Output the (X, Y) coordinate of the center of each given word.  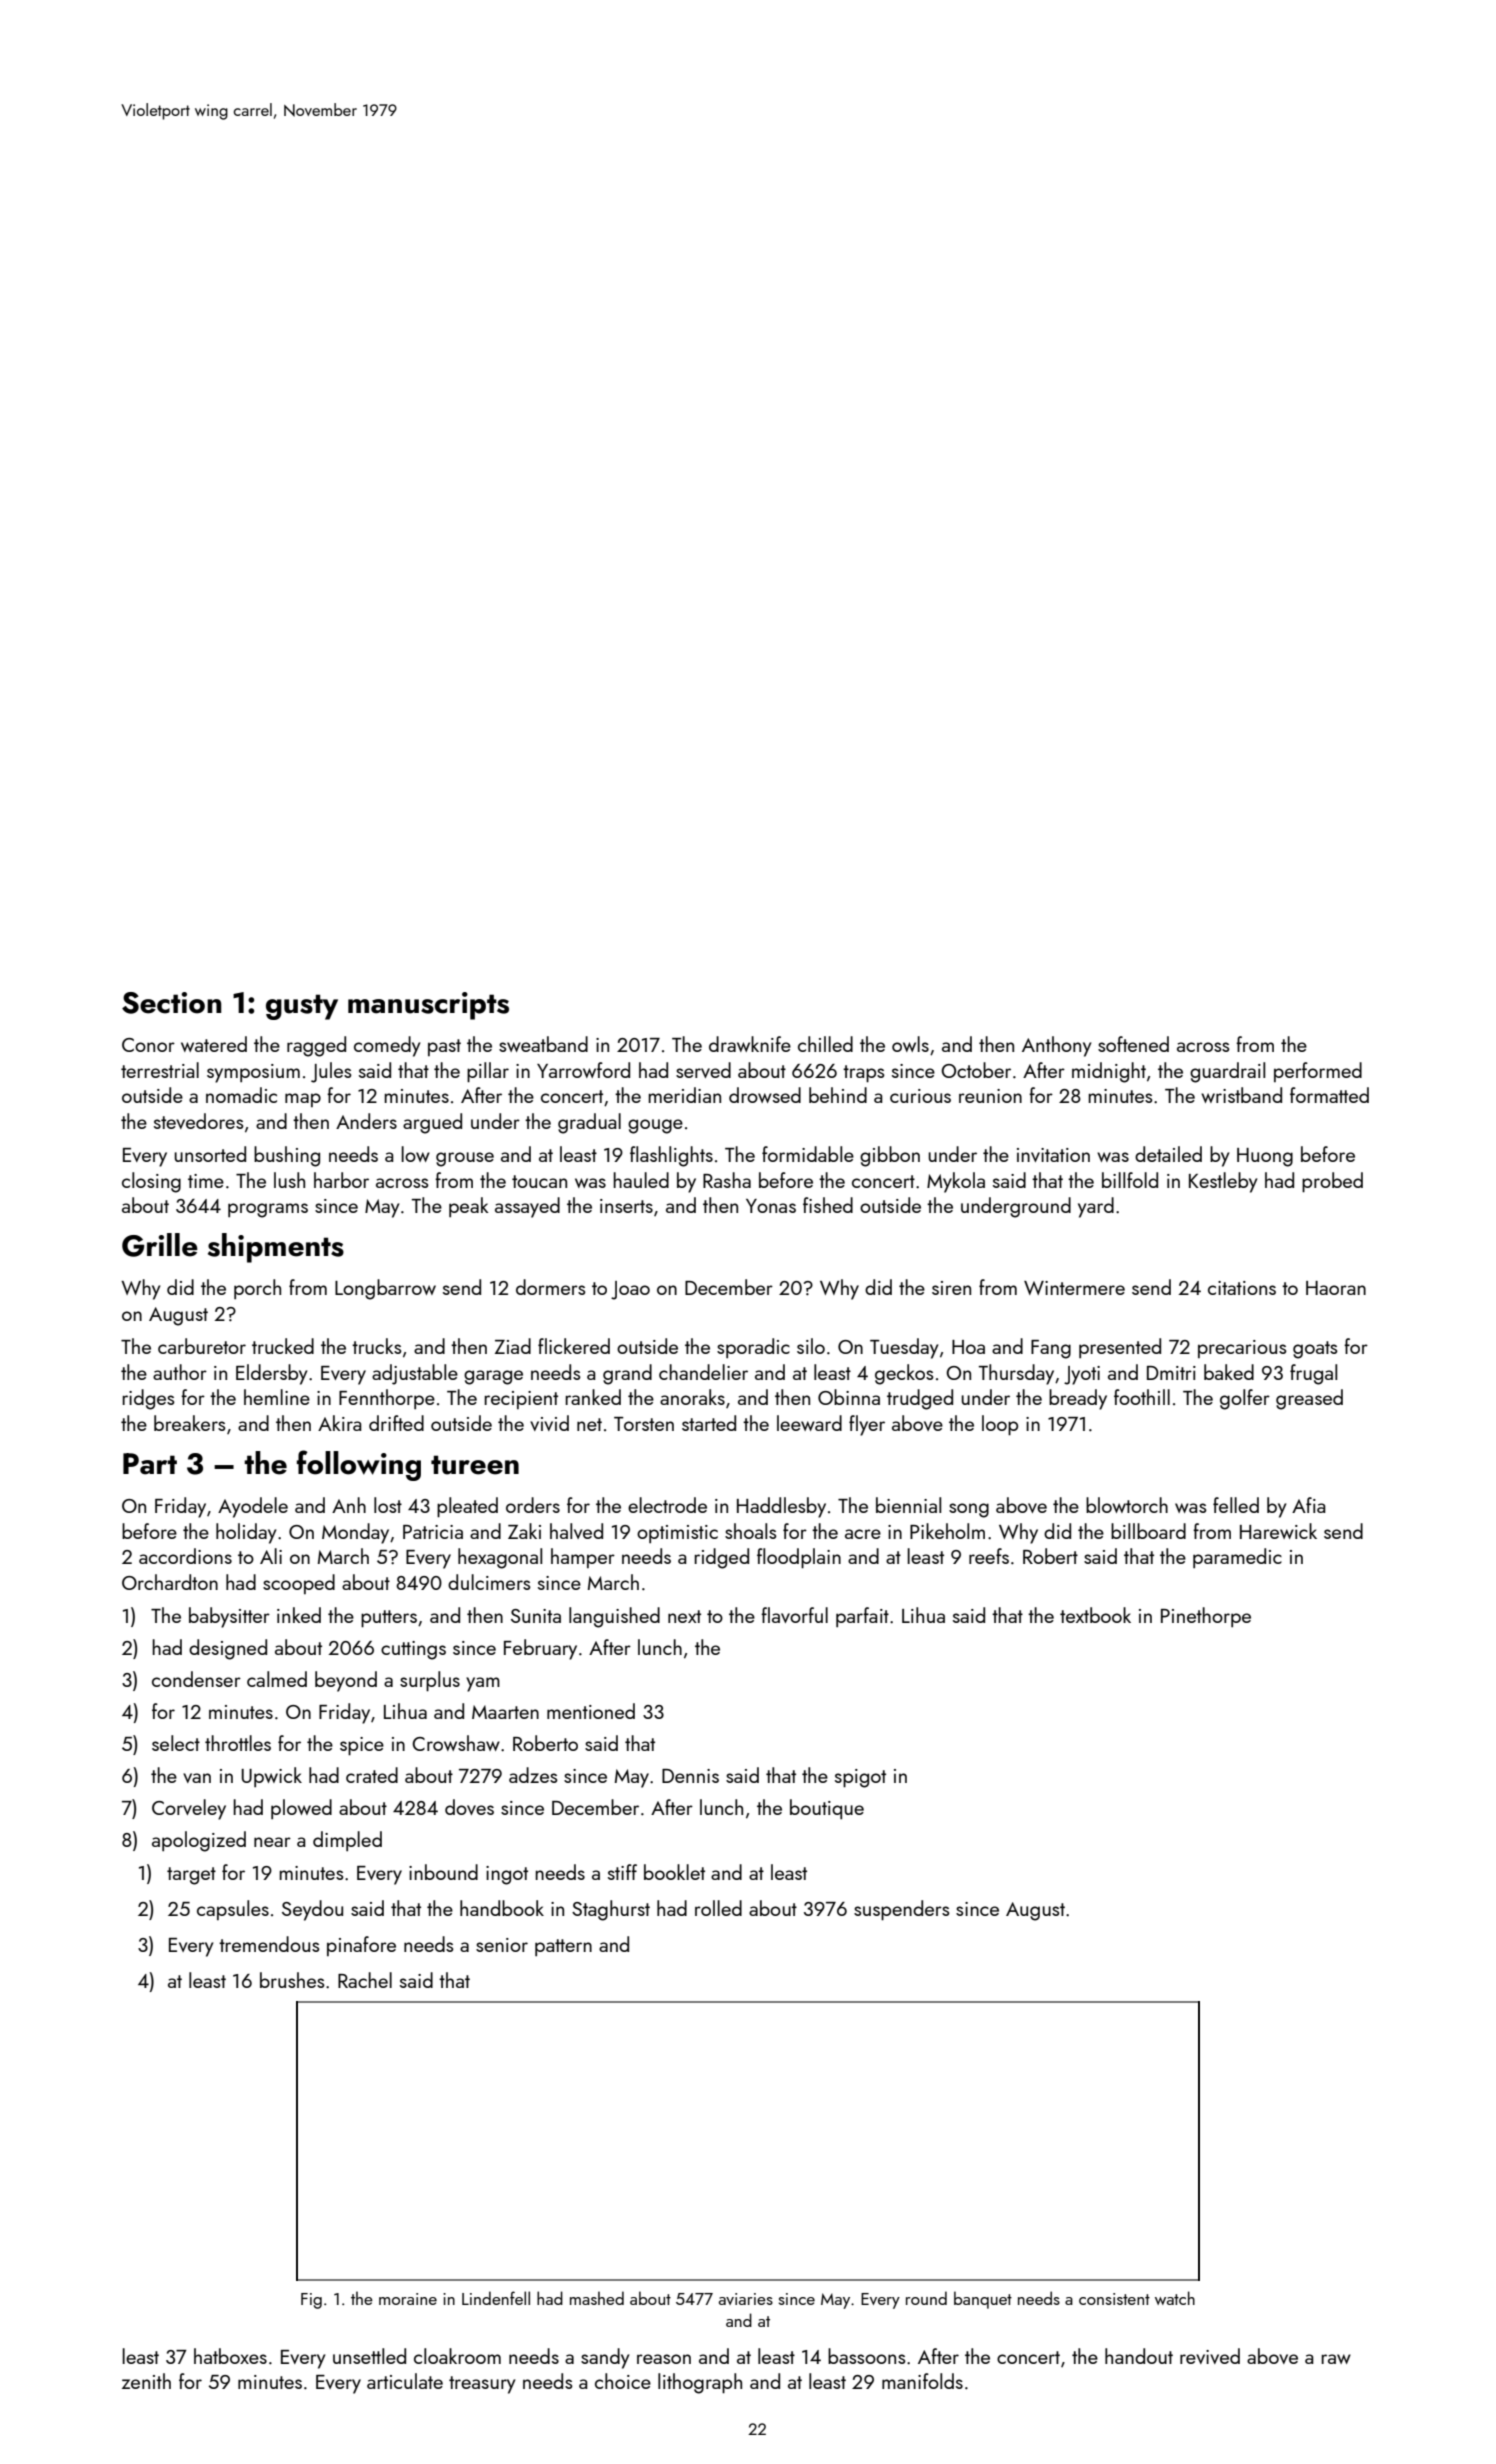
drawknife (750, 1044)
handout (1139, 2356)
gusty (302, 1007)
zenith (146, 2381)
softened (1133, 1044)
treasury (482, 2385)
